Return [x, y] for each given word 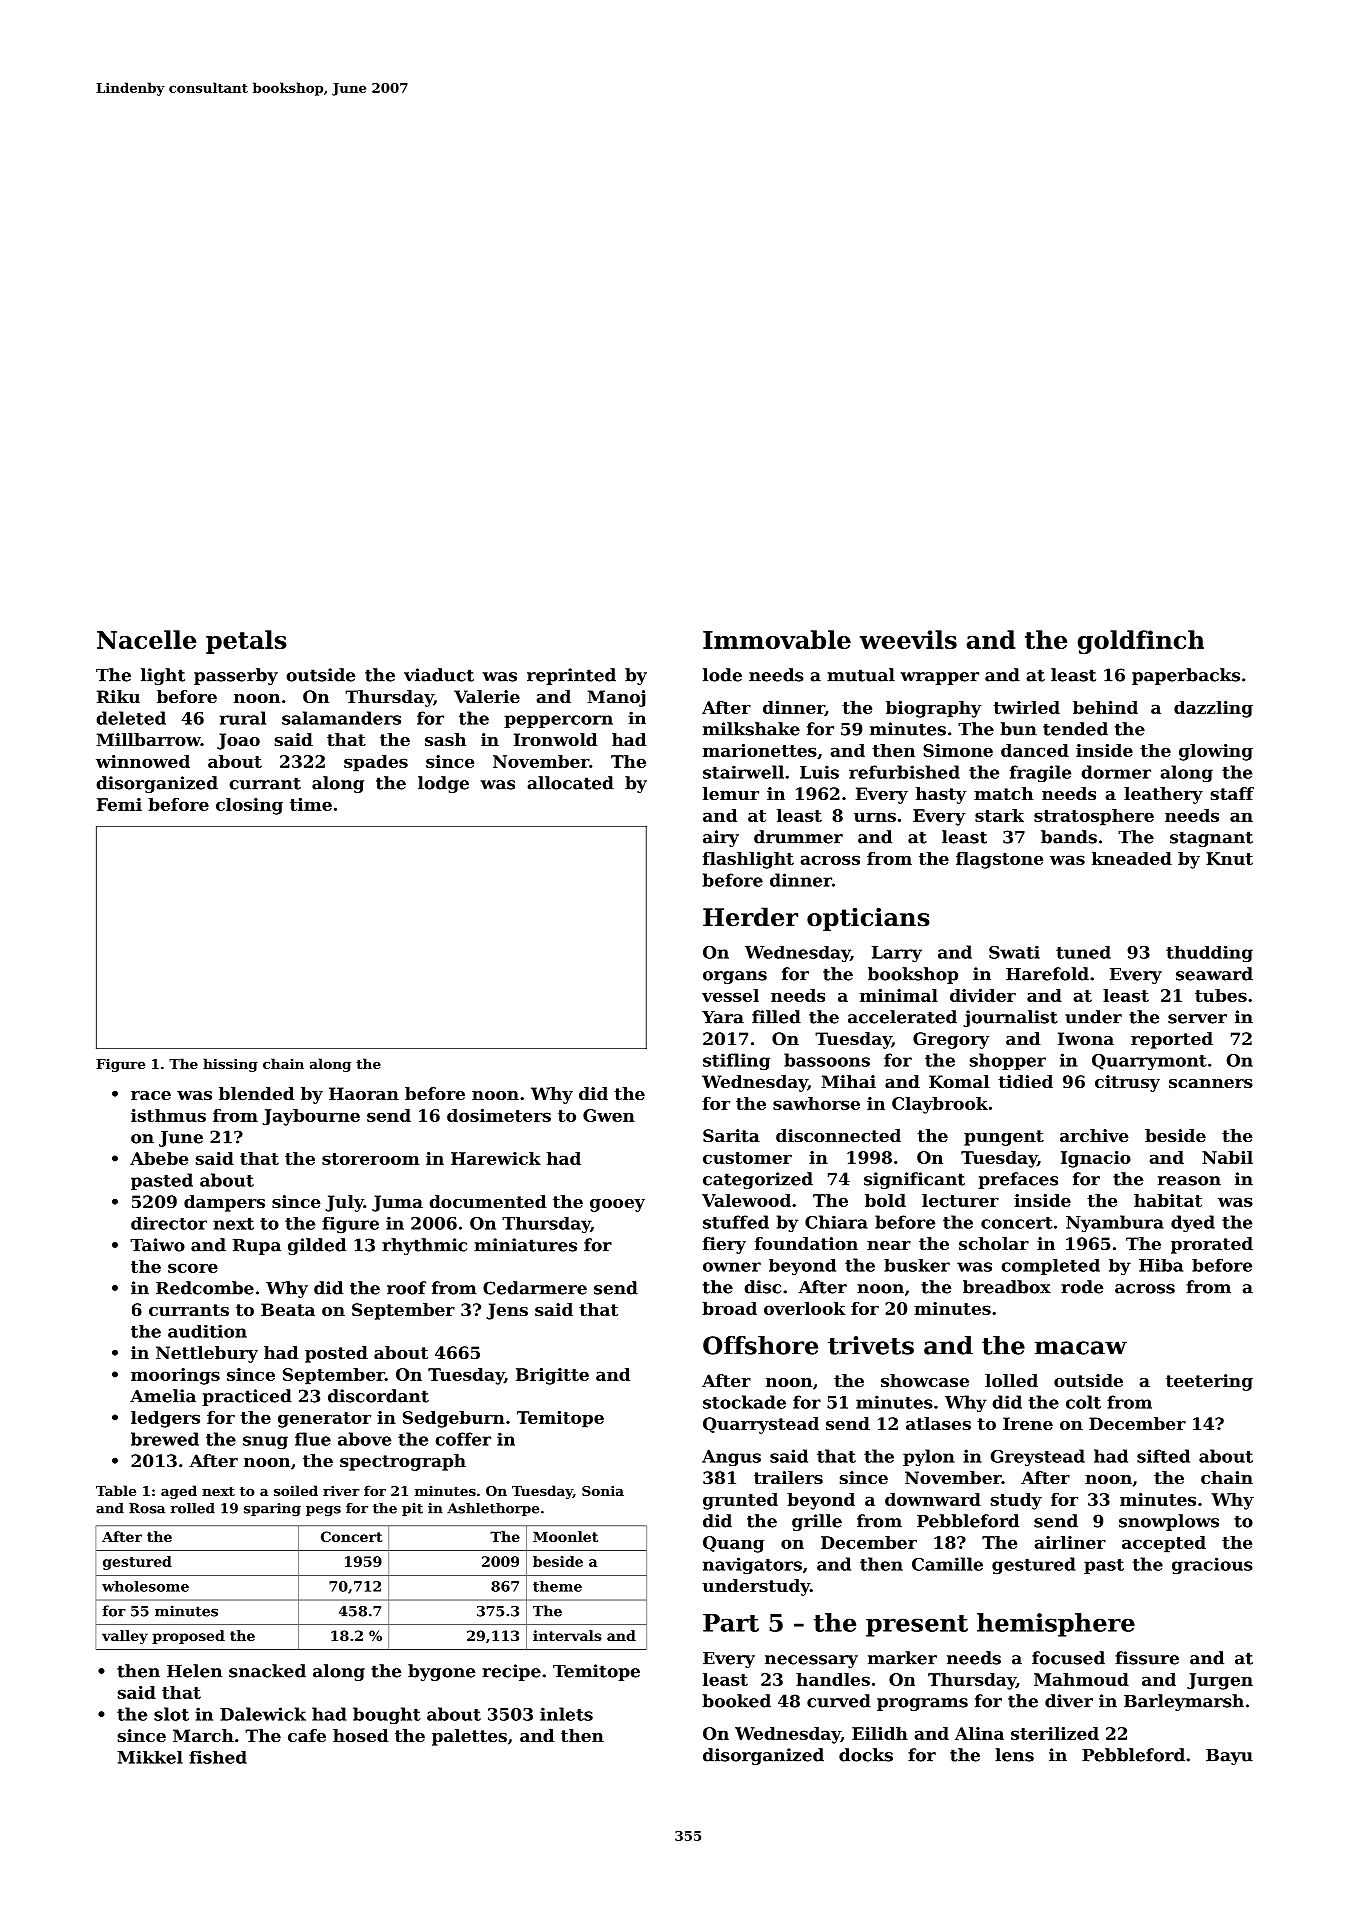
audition [207, 1331]
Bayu [1229, 1757]
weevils [908, 639]
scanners [1211, 1083]
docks [866, 1755]
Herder [750, 917]
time [311, 804]
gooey [617, 1205]
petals [246, 642]
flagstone [999, 860]
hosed [360, 1735]
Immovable [777, 639]
